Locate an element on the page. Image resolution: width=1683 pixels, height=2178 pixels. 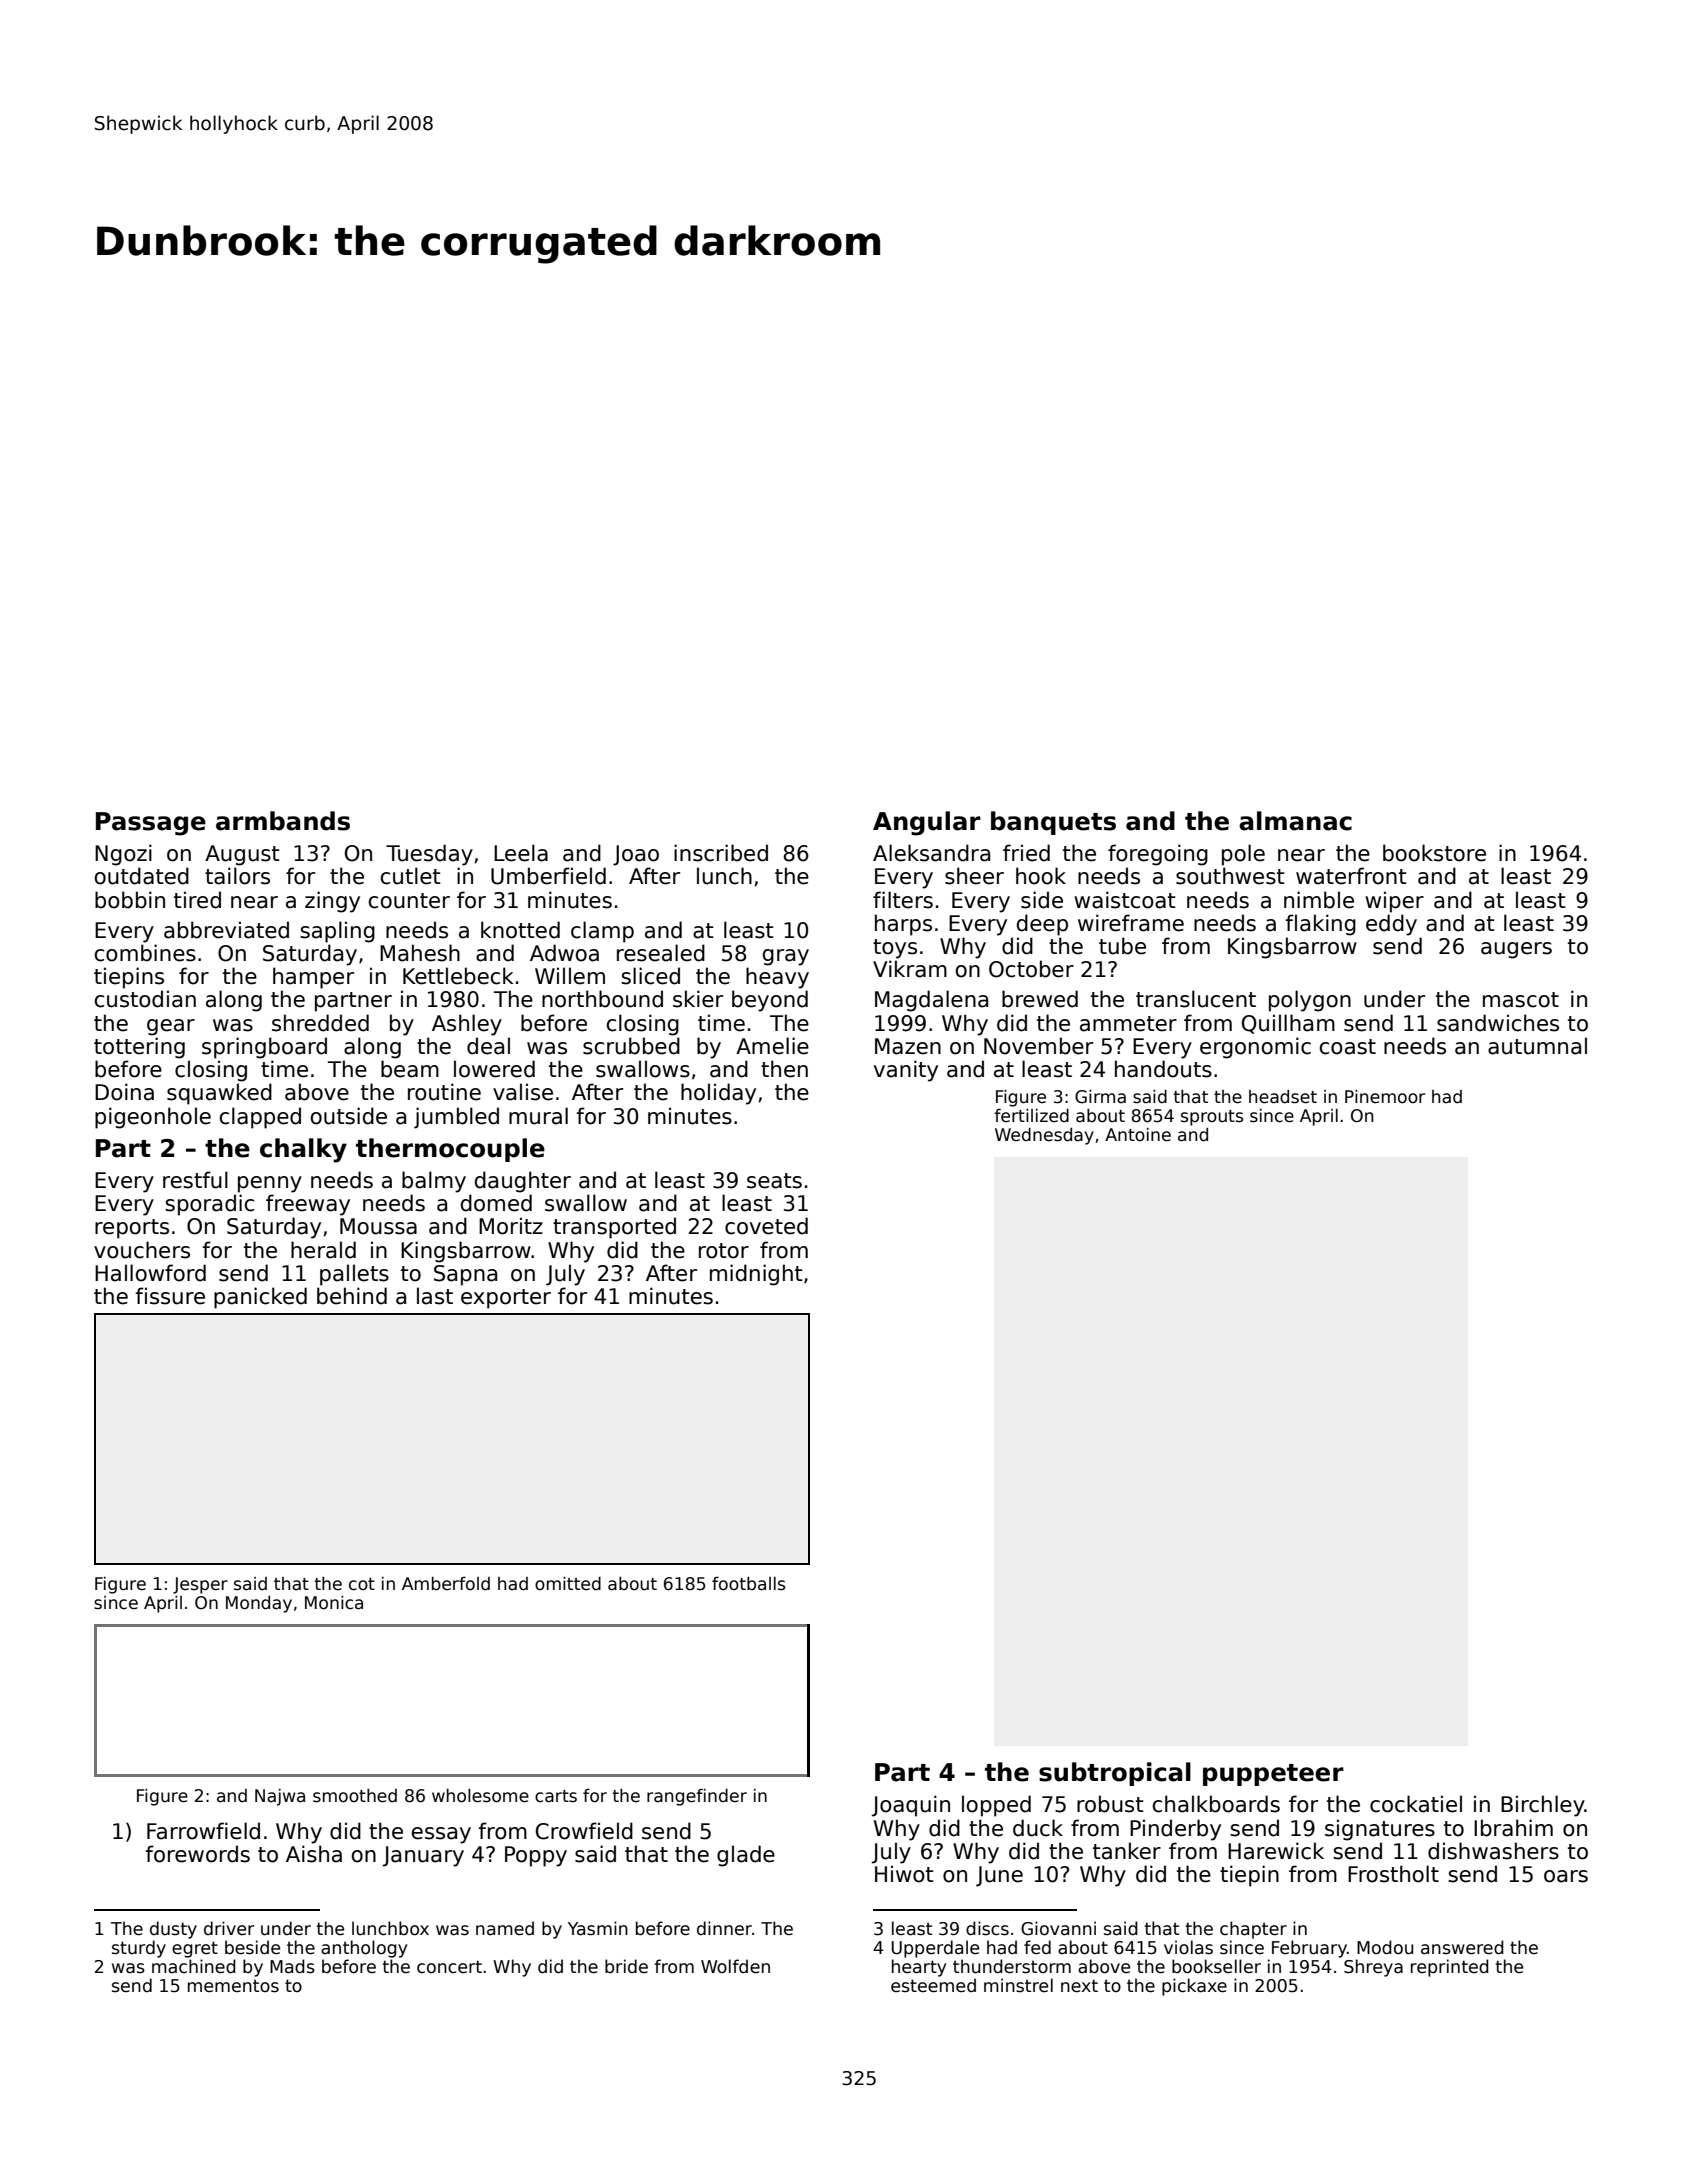
mementos is located at coordinates (233, 1986).
